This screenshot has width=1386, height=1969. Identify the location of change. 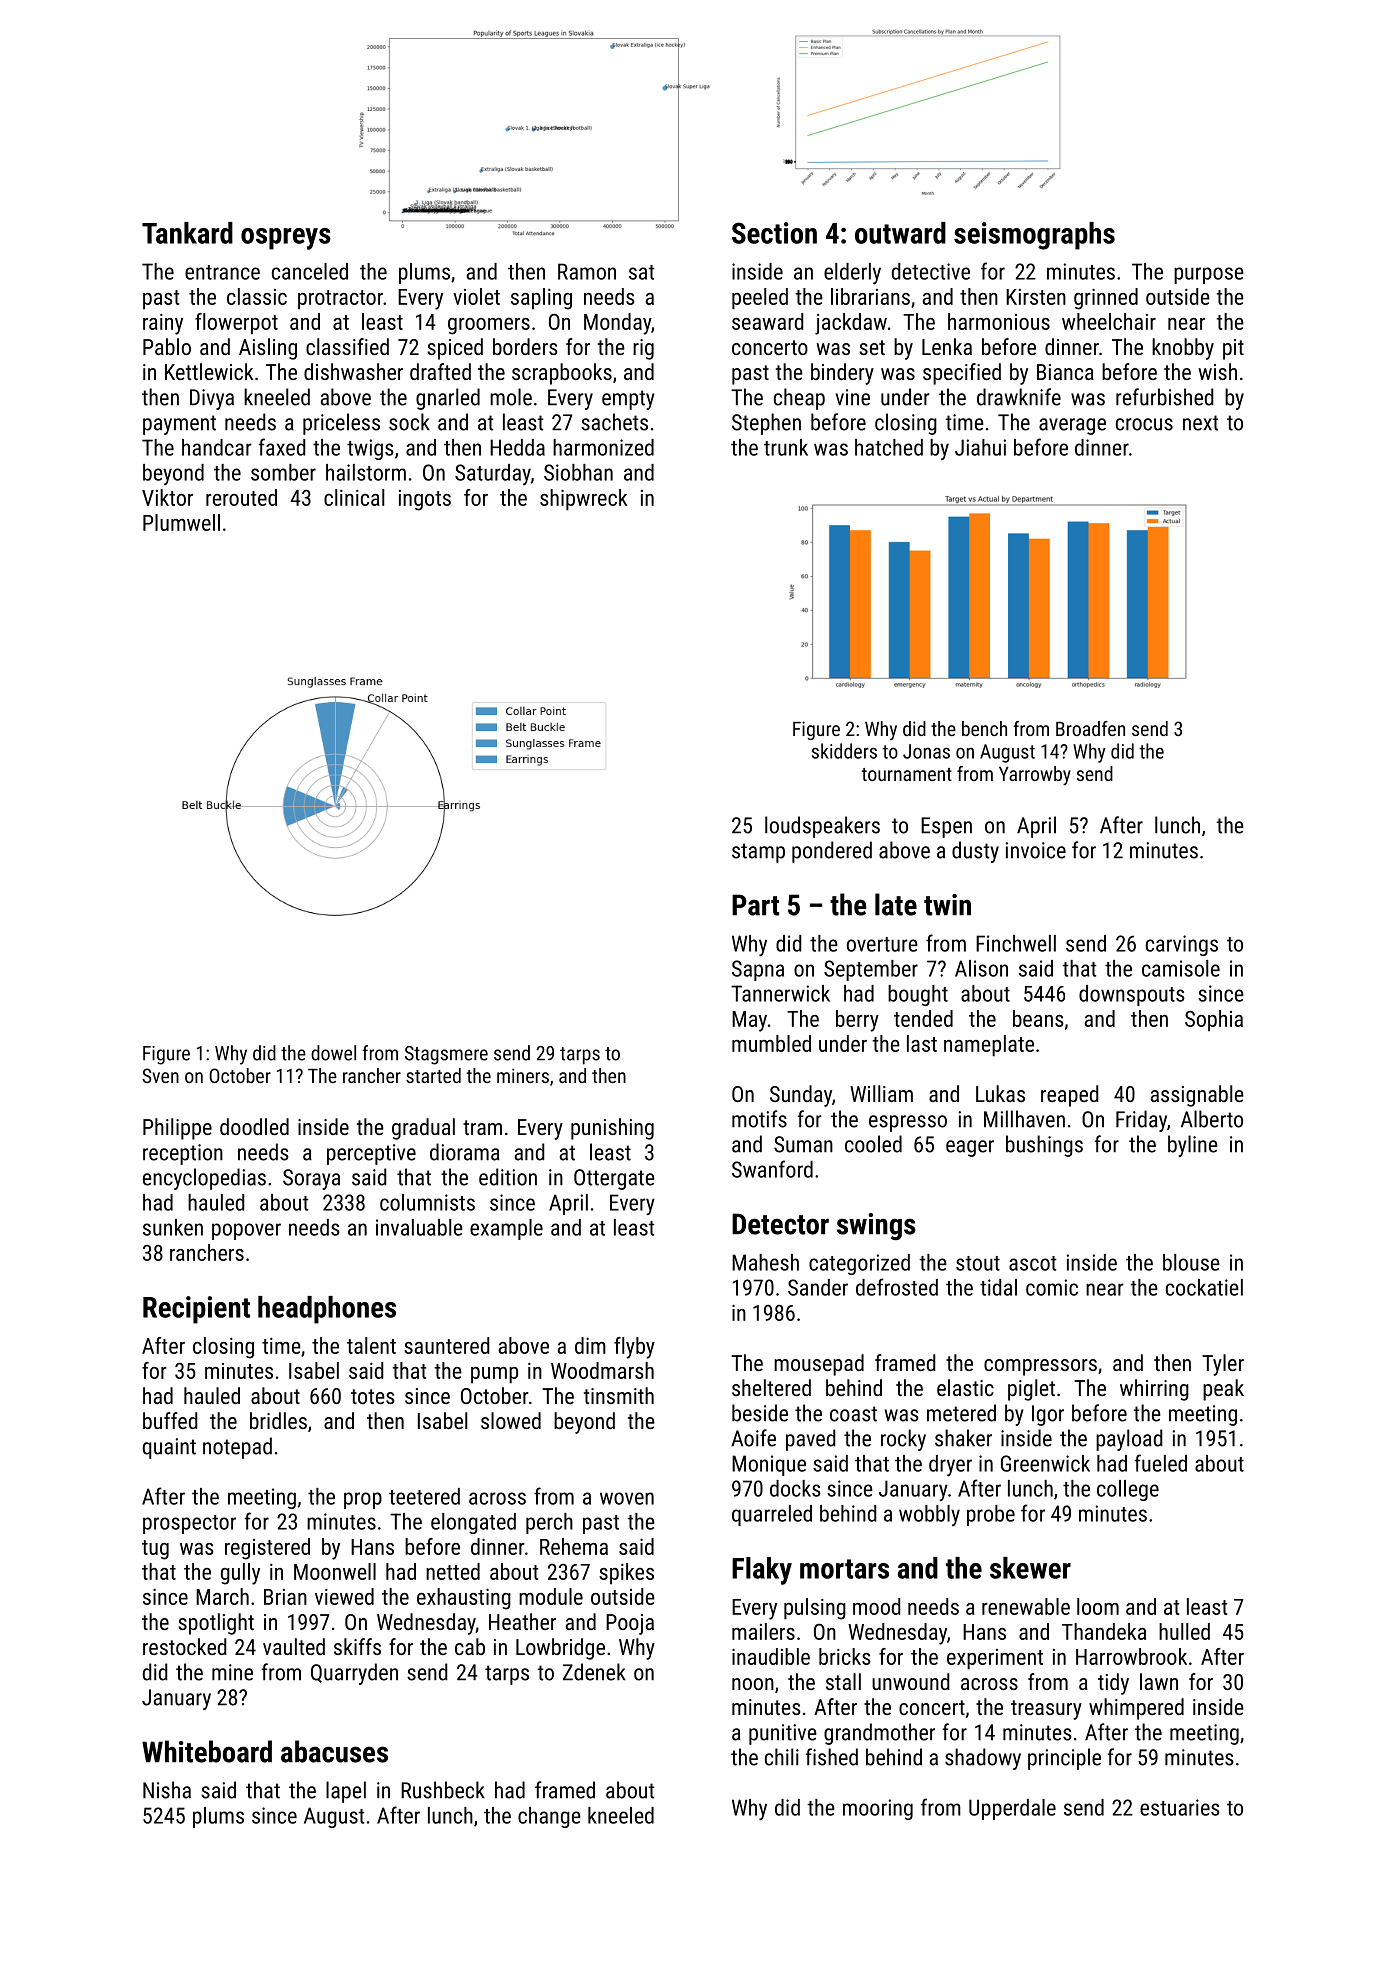
(549, 1817).
